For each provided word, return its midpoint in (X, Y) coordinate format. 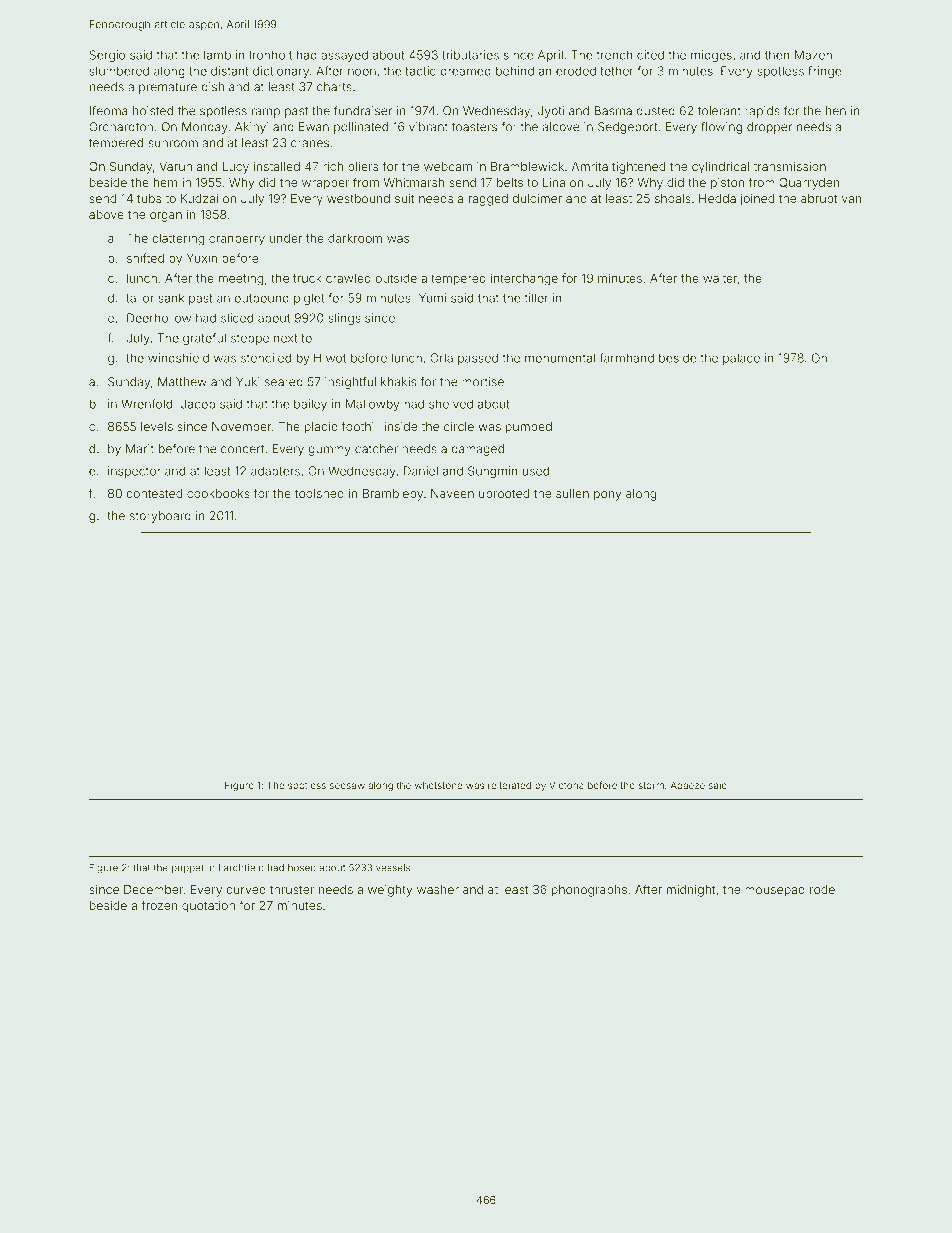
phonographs (589, 891)
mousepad (775, 891)
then (777, 55)
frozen (159, 905)
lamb (217, 55)
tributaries (470, 55)
